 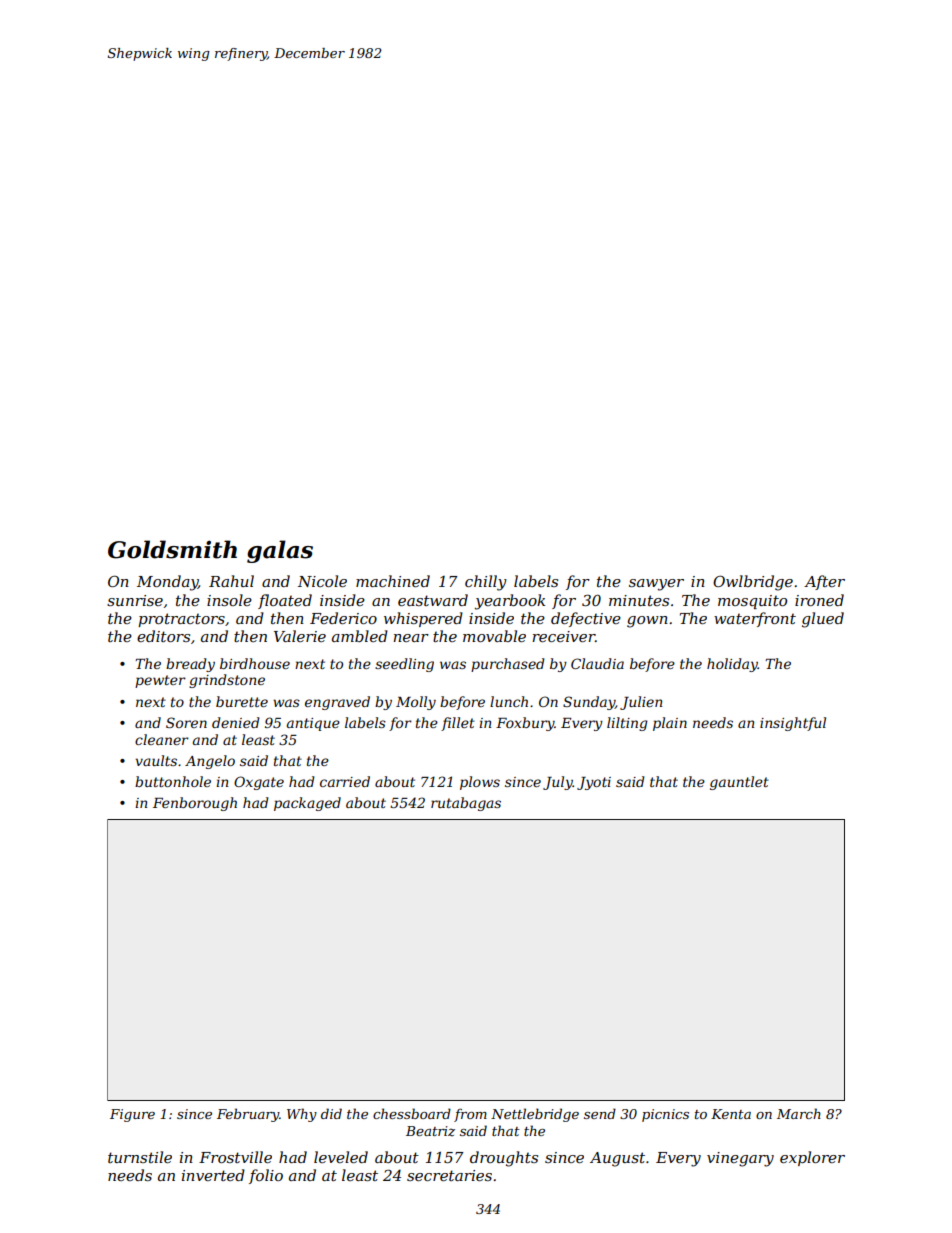 I want to click on Owlbridge, so click(x=753, y=583).
